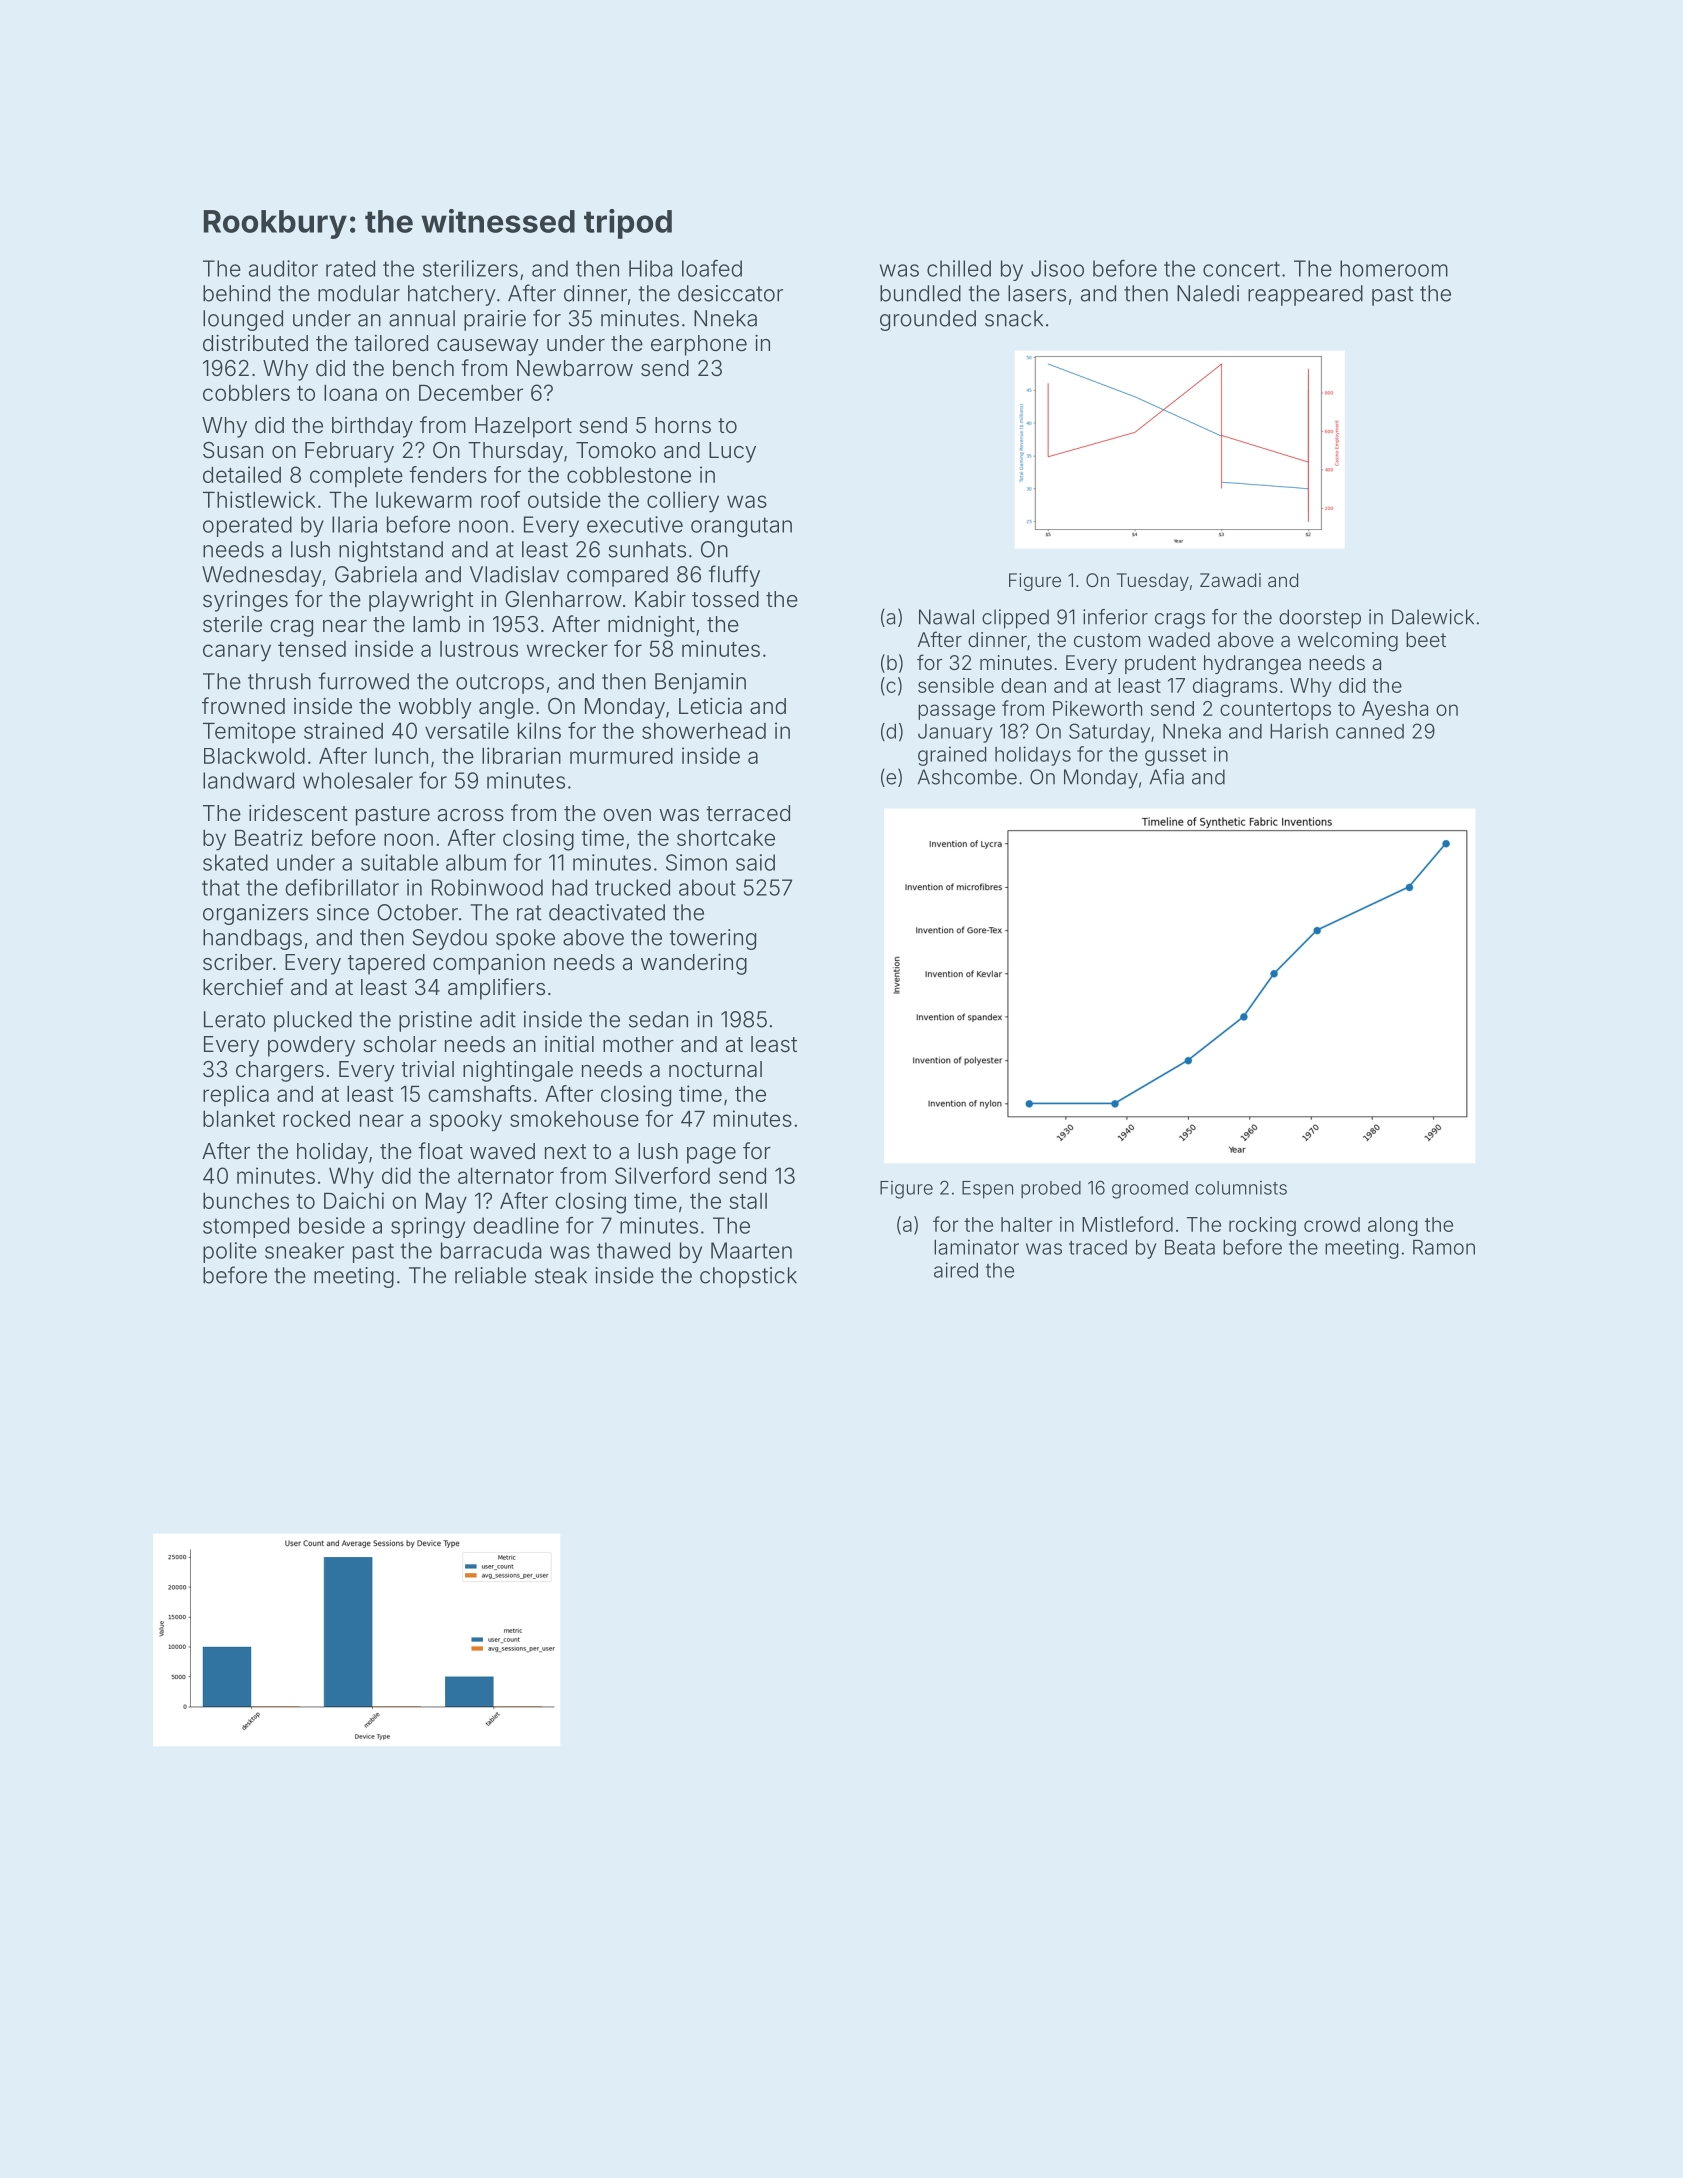  Describe the element at coordinates (956, 1270) in the page. I see `aired` at that location.
